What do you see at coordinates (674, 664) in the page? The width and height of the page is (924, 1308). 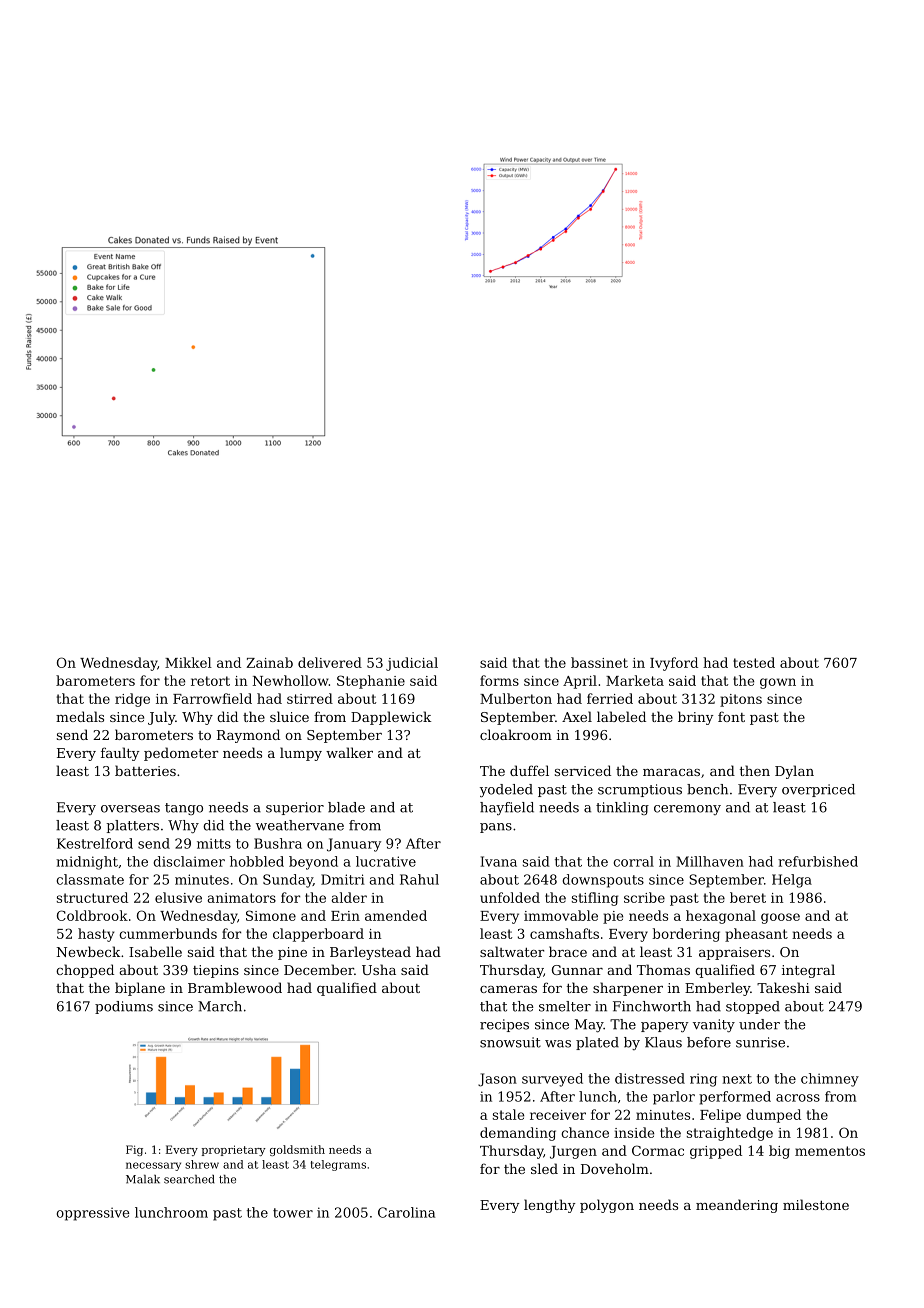 I see `Ivyford` at bounding box center [674, 664].
